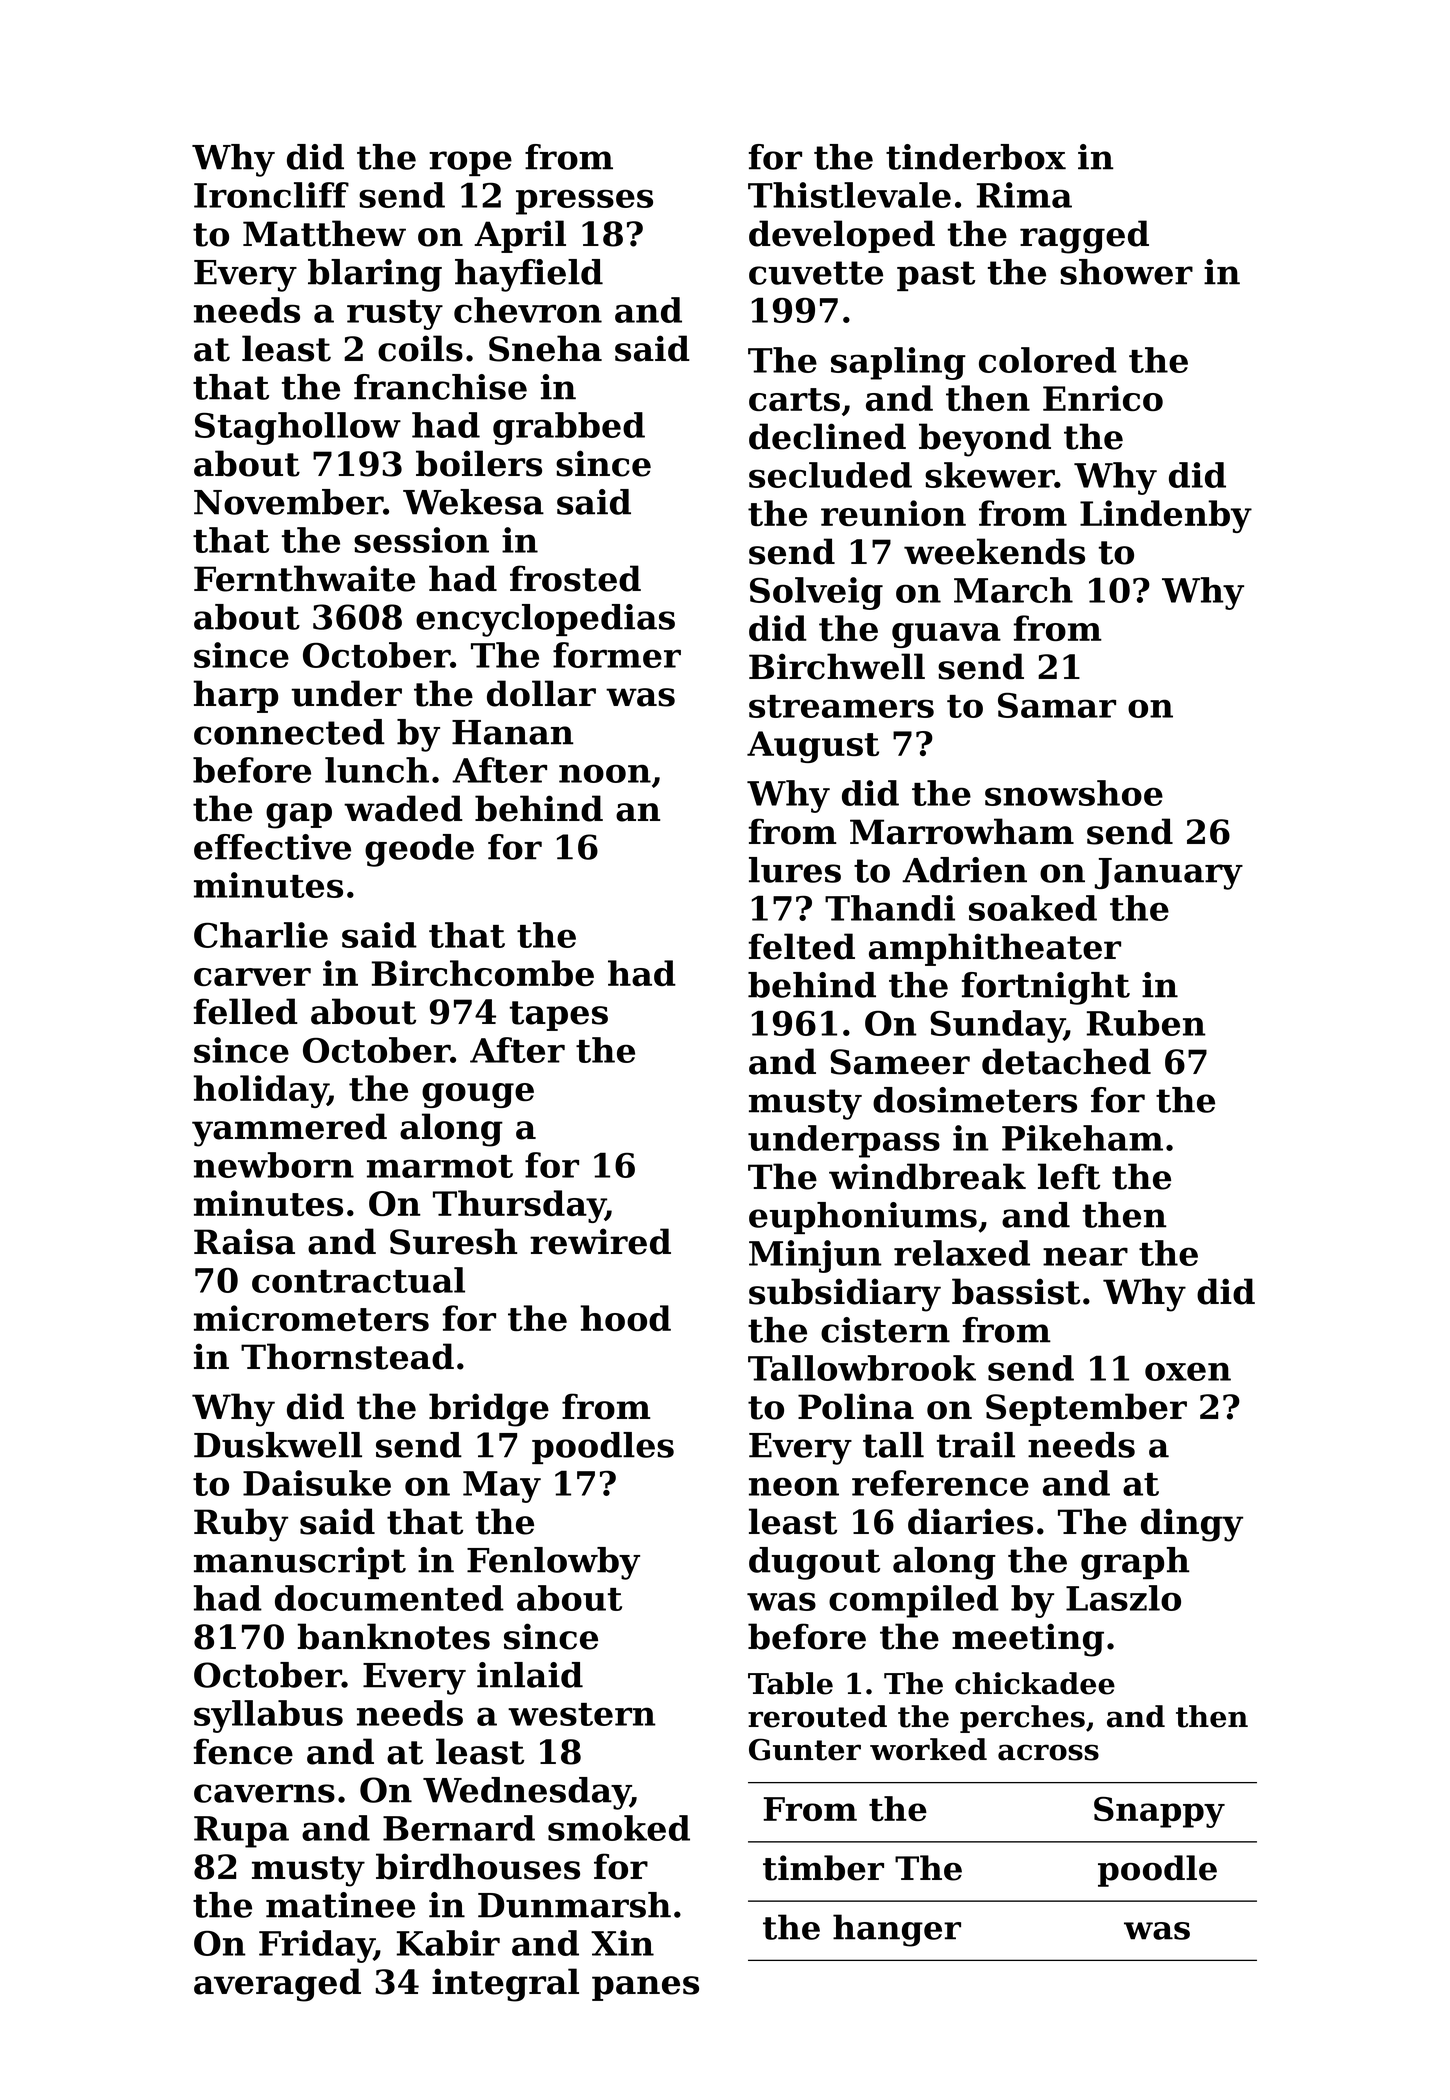 The width and height of the screenshot is (1450, 2100). What do you see at coordinates (795, 870) in the screenshot?
I see `lures` at bounding box center [795, 870].
